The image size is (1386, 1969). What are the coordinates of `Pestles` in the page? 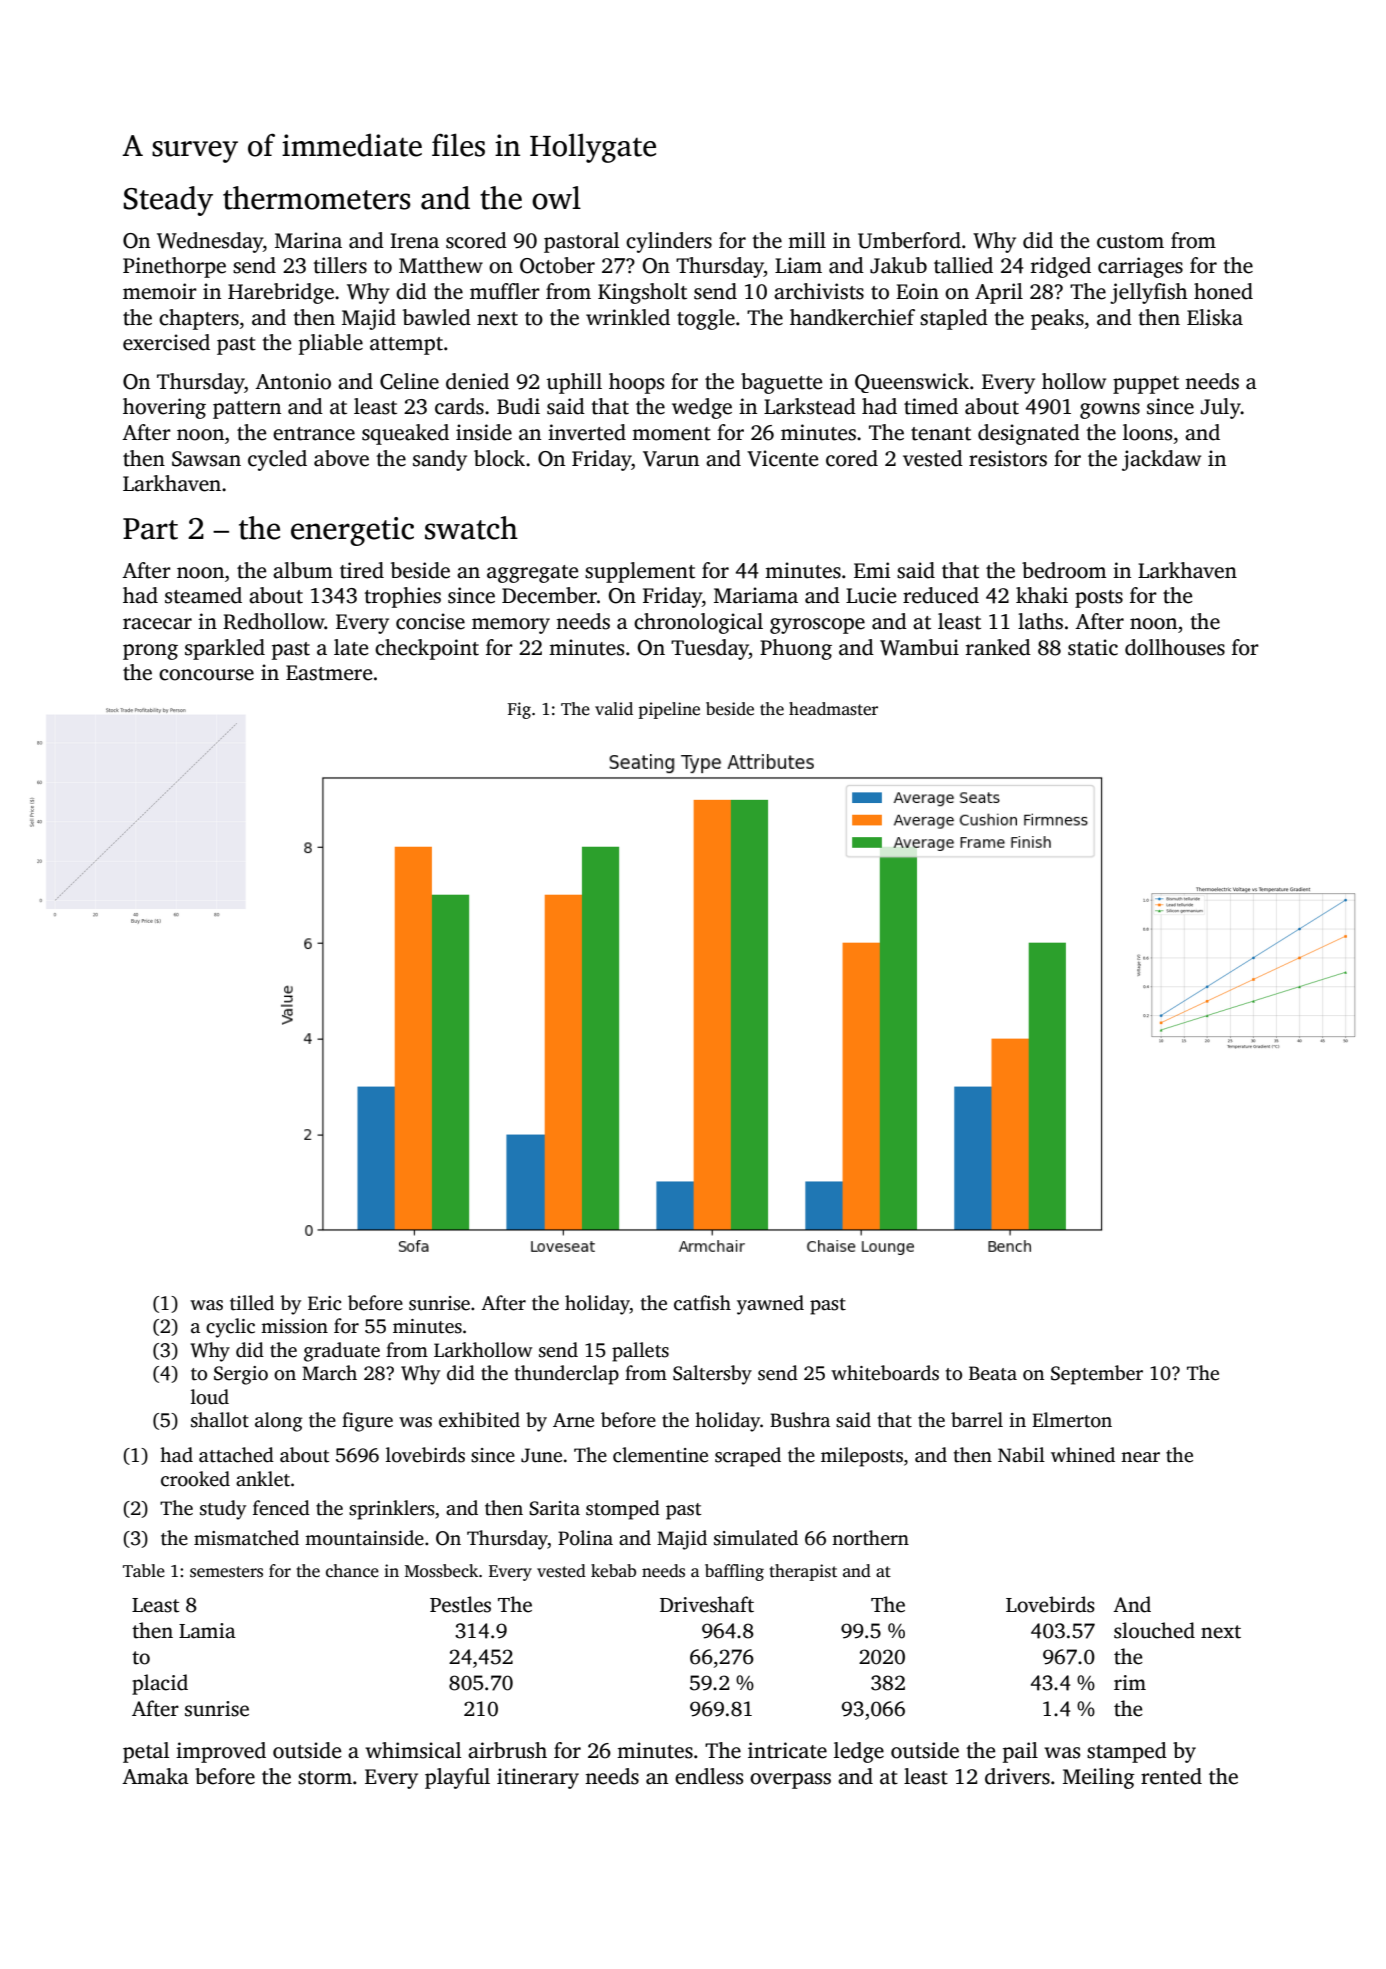 It's located at (460, 1604).
